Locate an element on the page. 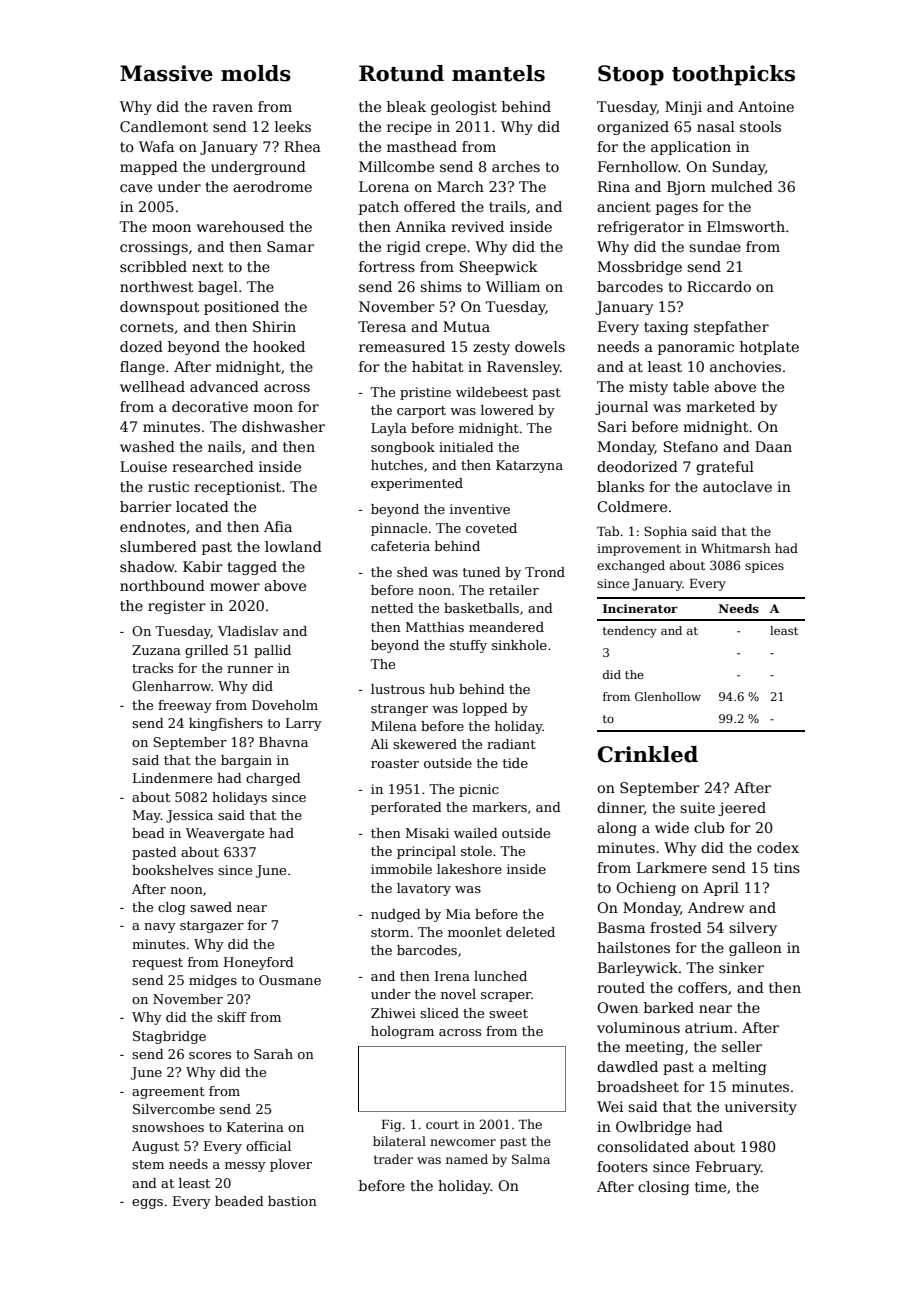 This image has width=924, height=1308. Weavergate is located at coordinates (225, 834).
